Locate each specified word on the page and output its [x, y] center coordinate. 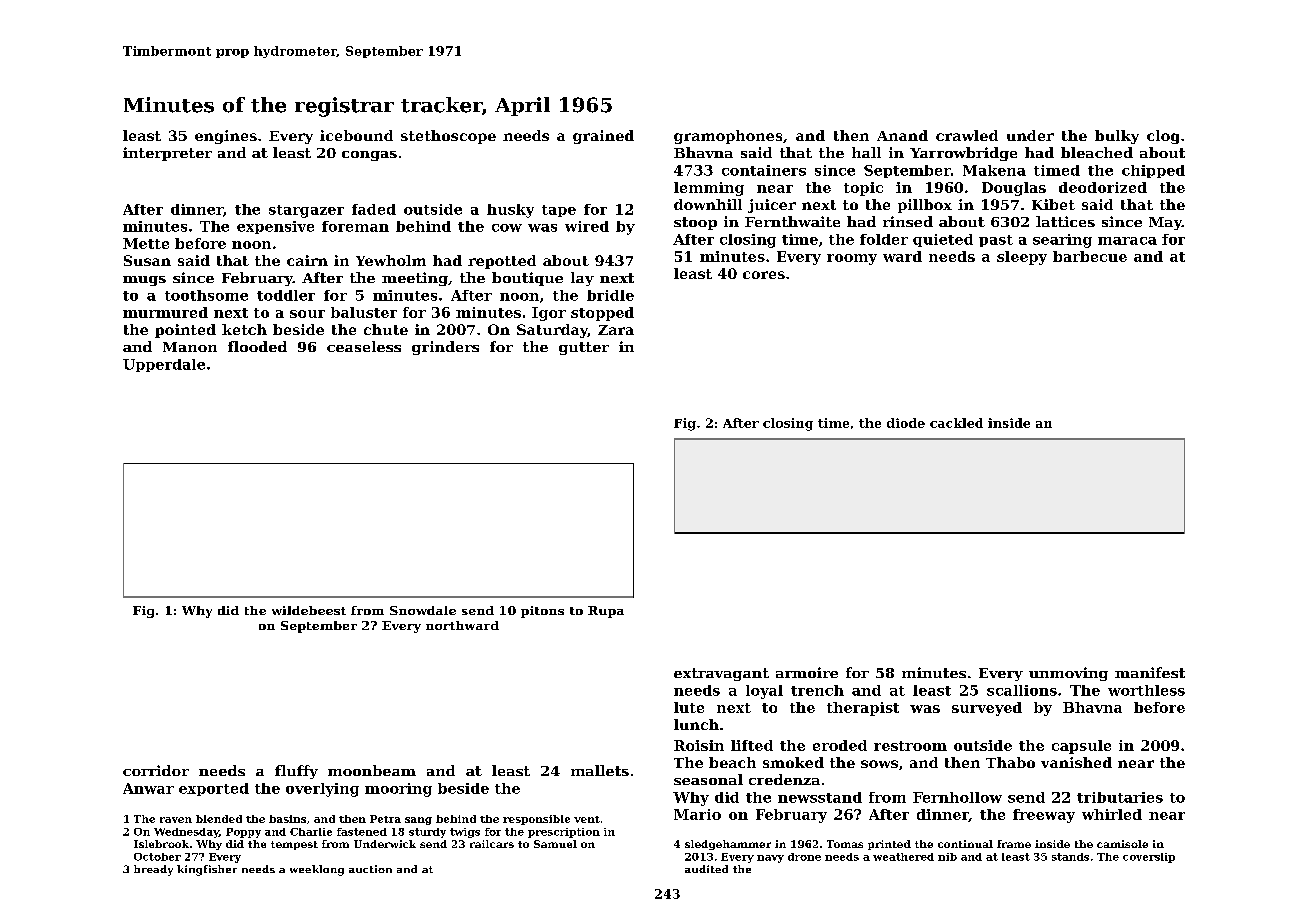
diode [906, 423]
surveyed [987, 709]
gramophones [728, 137]
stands [1070, 857]
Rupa [606, 612]
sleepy [1022, 258]
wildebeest [309, 610]
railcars [492, 844]
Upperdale [164, 365]
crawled [967, 135]
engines [226, 137]
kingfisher [207, 870]
